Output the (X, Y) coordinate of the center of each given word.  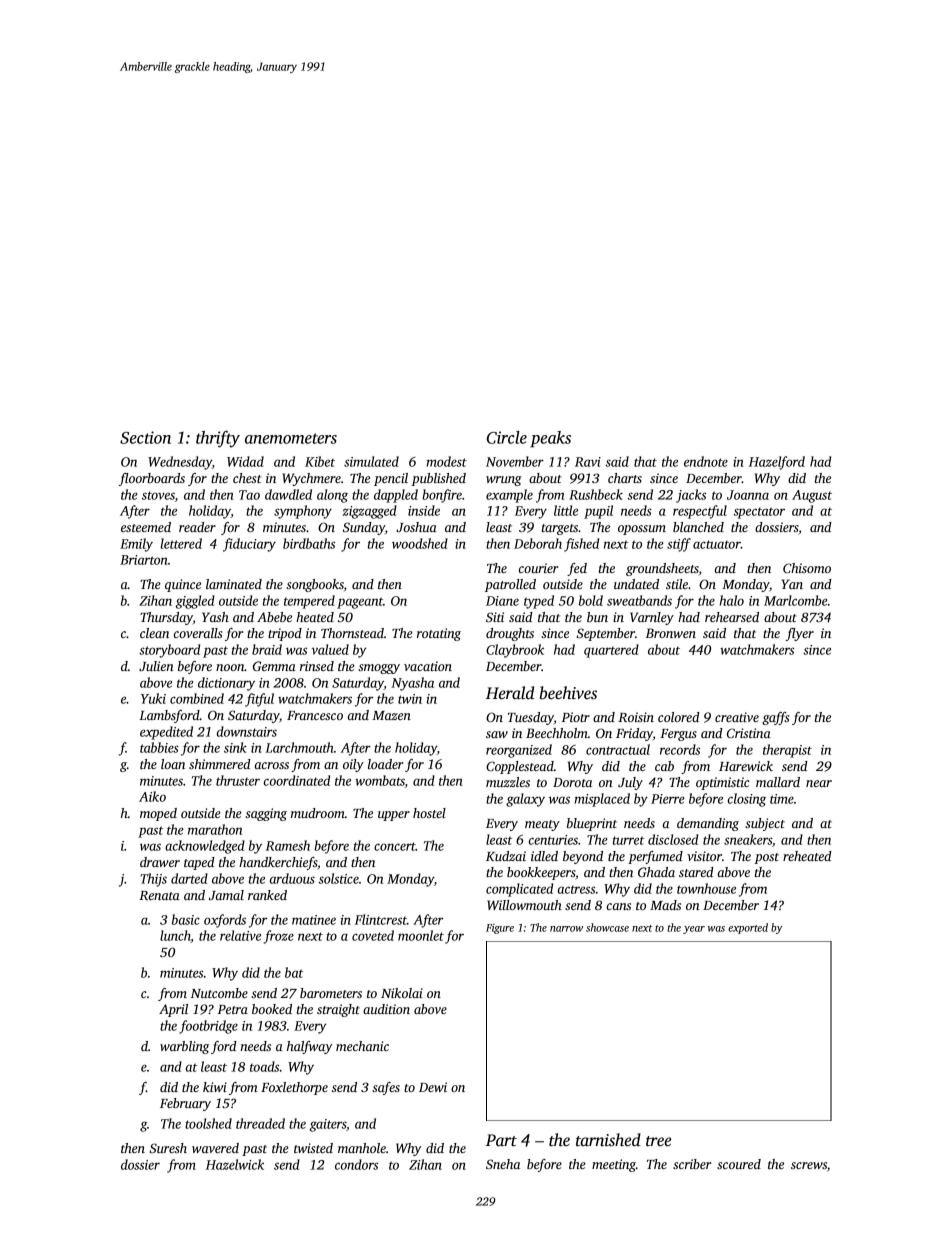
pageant (360, 603)
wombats (380, 781)
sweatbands (639, 600)
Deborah (538, 543)
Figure (500, 929)
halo (732, 600)
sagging (266, 814)
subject (765, 824)
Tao (249, 495)
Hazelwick (235, 1164)
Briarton (144, 560)
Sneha (503, 1164)
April (173, 1010)
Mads (665, 905)
